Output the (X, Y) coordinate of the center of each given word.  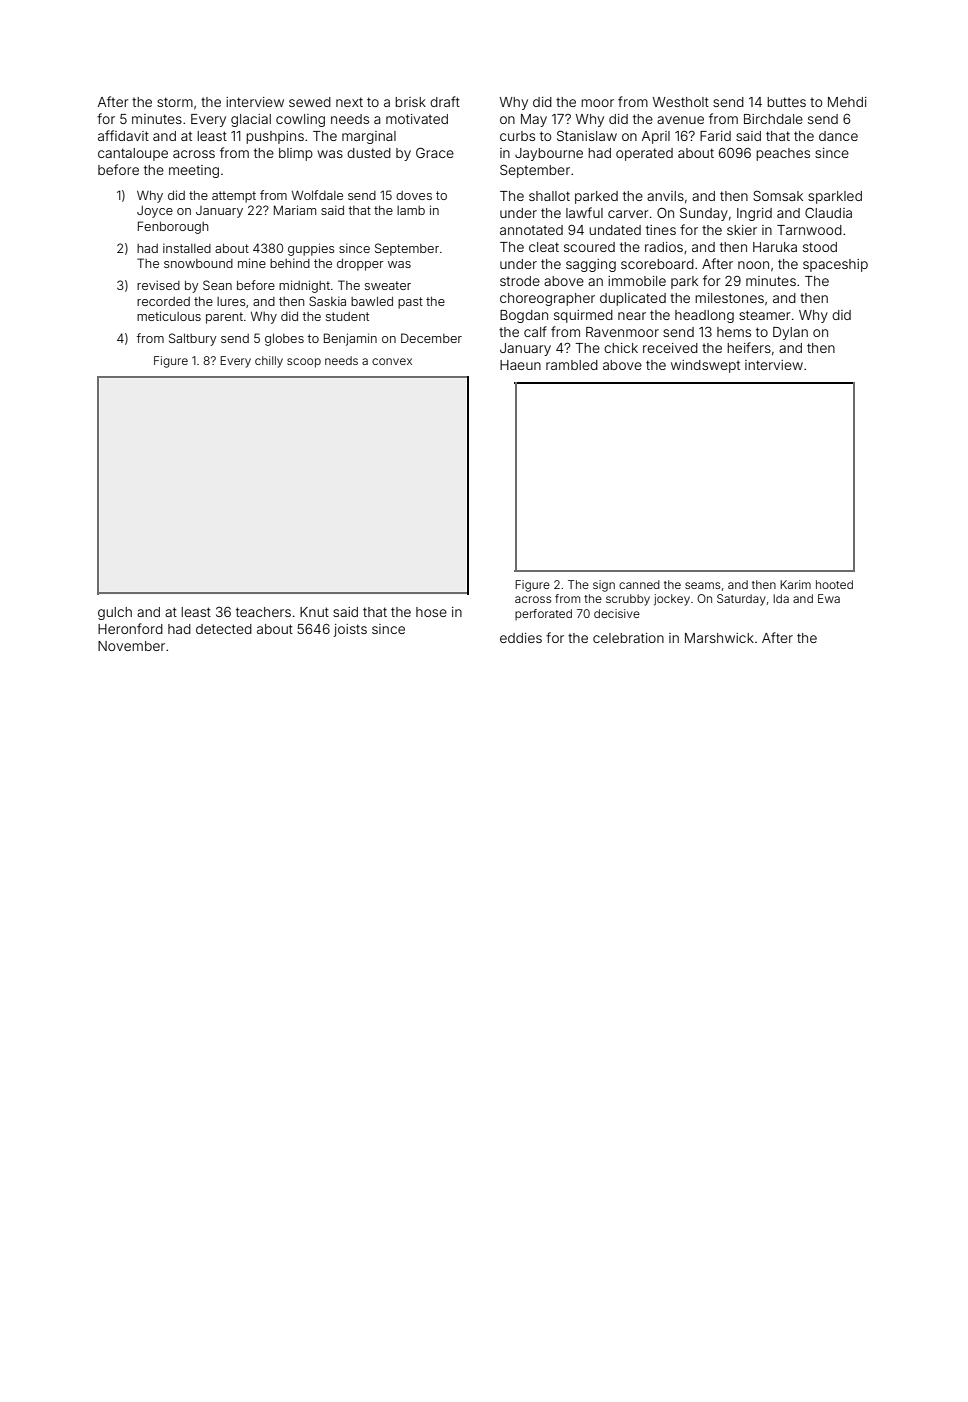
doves (414, 195)
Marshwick (719, 638)
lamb (411, 210)
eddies (521, 638)
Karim (795, 584)
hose (431, 612)
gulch (115, 613)
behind (290, 263)
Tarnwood (809, 230)
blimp (296, 154)
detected (224, 629)
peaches (783, 154)
